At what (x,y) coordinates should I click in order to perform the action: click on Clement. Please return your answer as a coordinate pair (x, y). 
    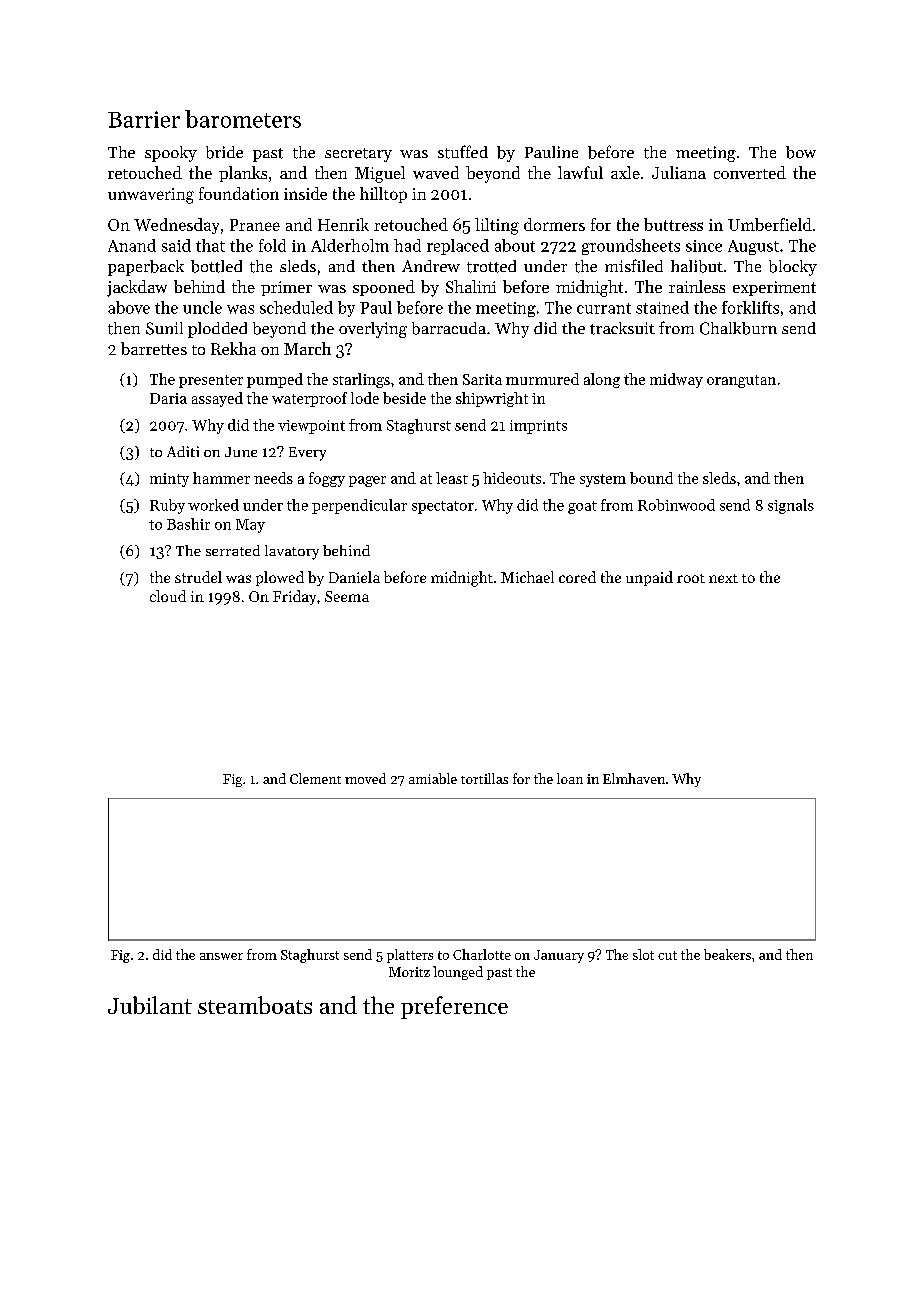
    Looking at the image, I should click on (315, 778).
